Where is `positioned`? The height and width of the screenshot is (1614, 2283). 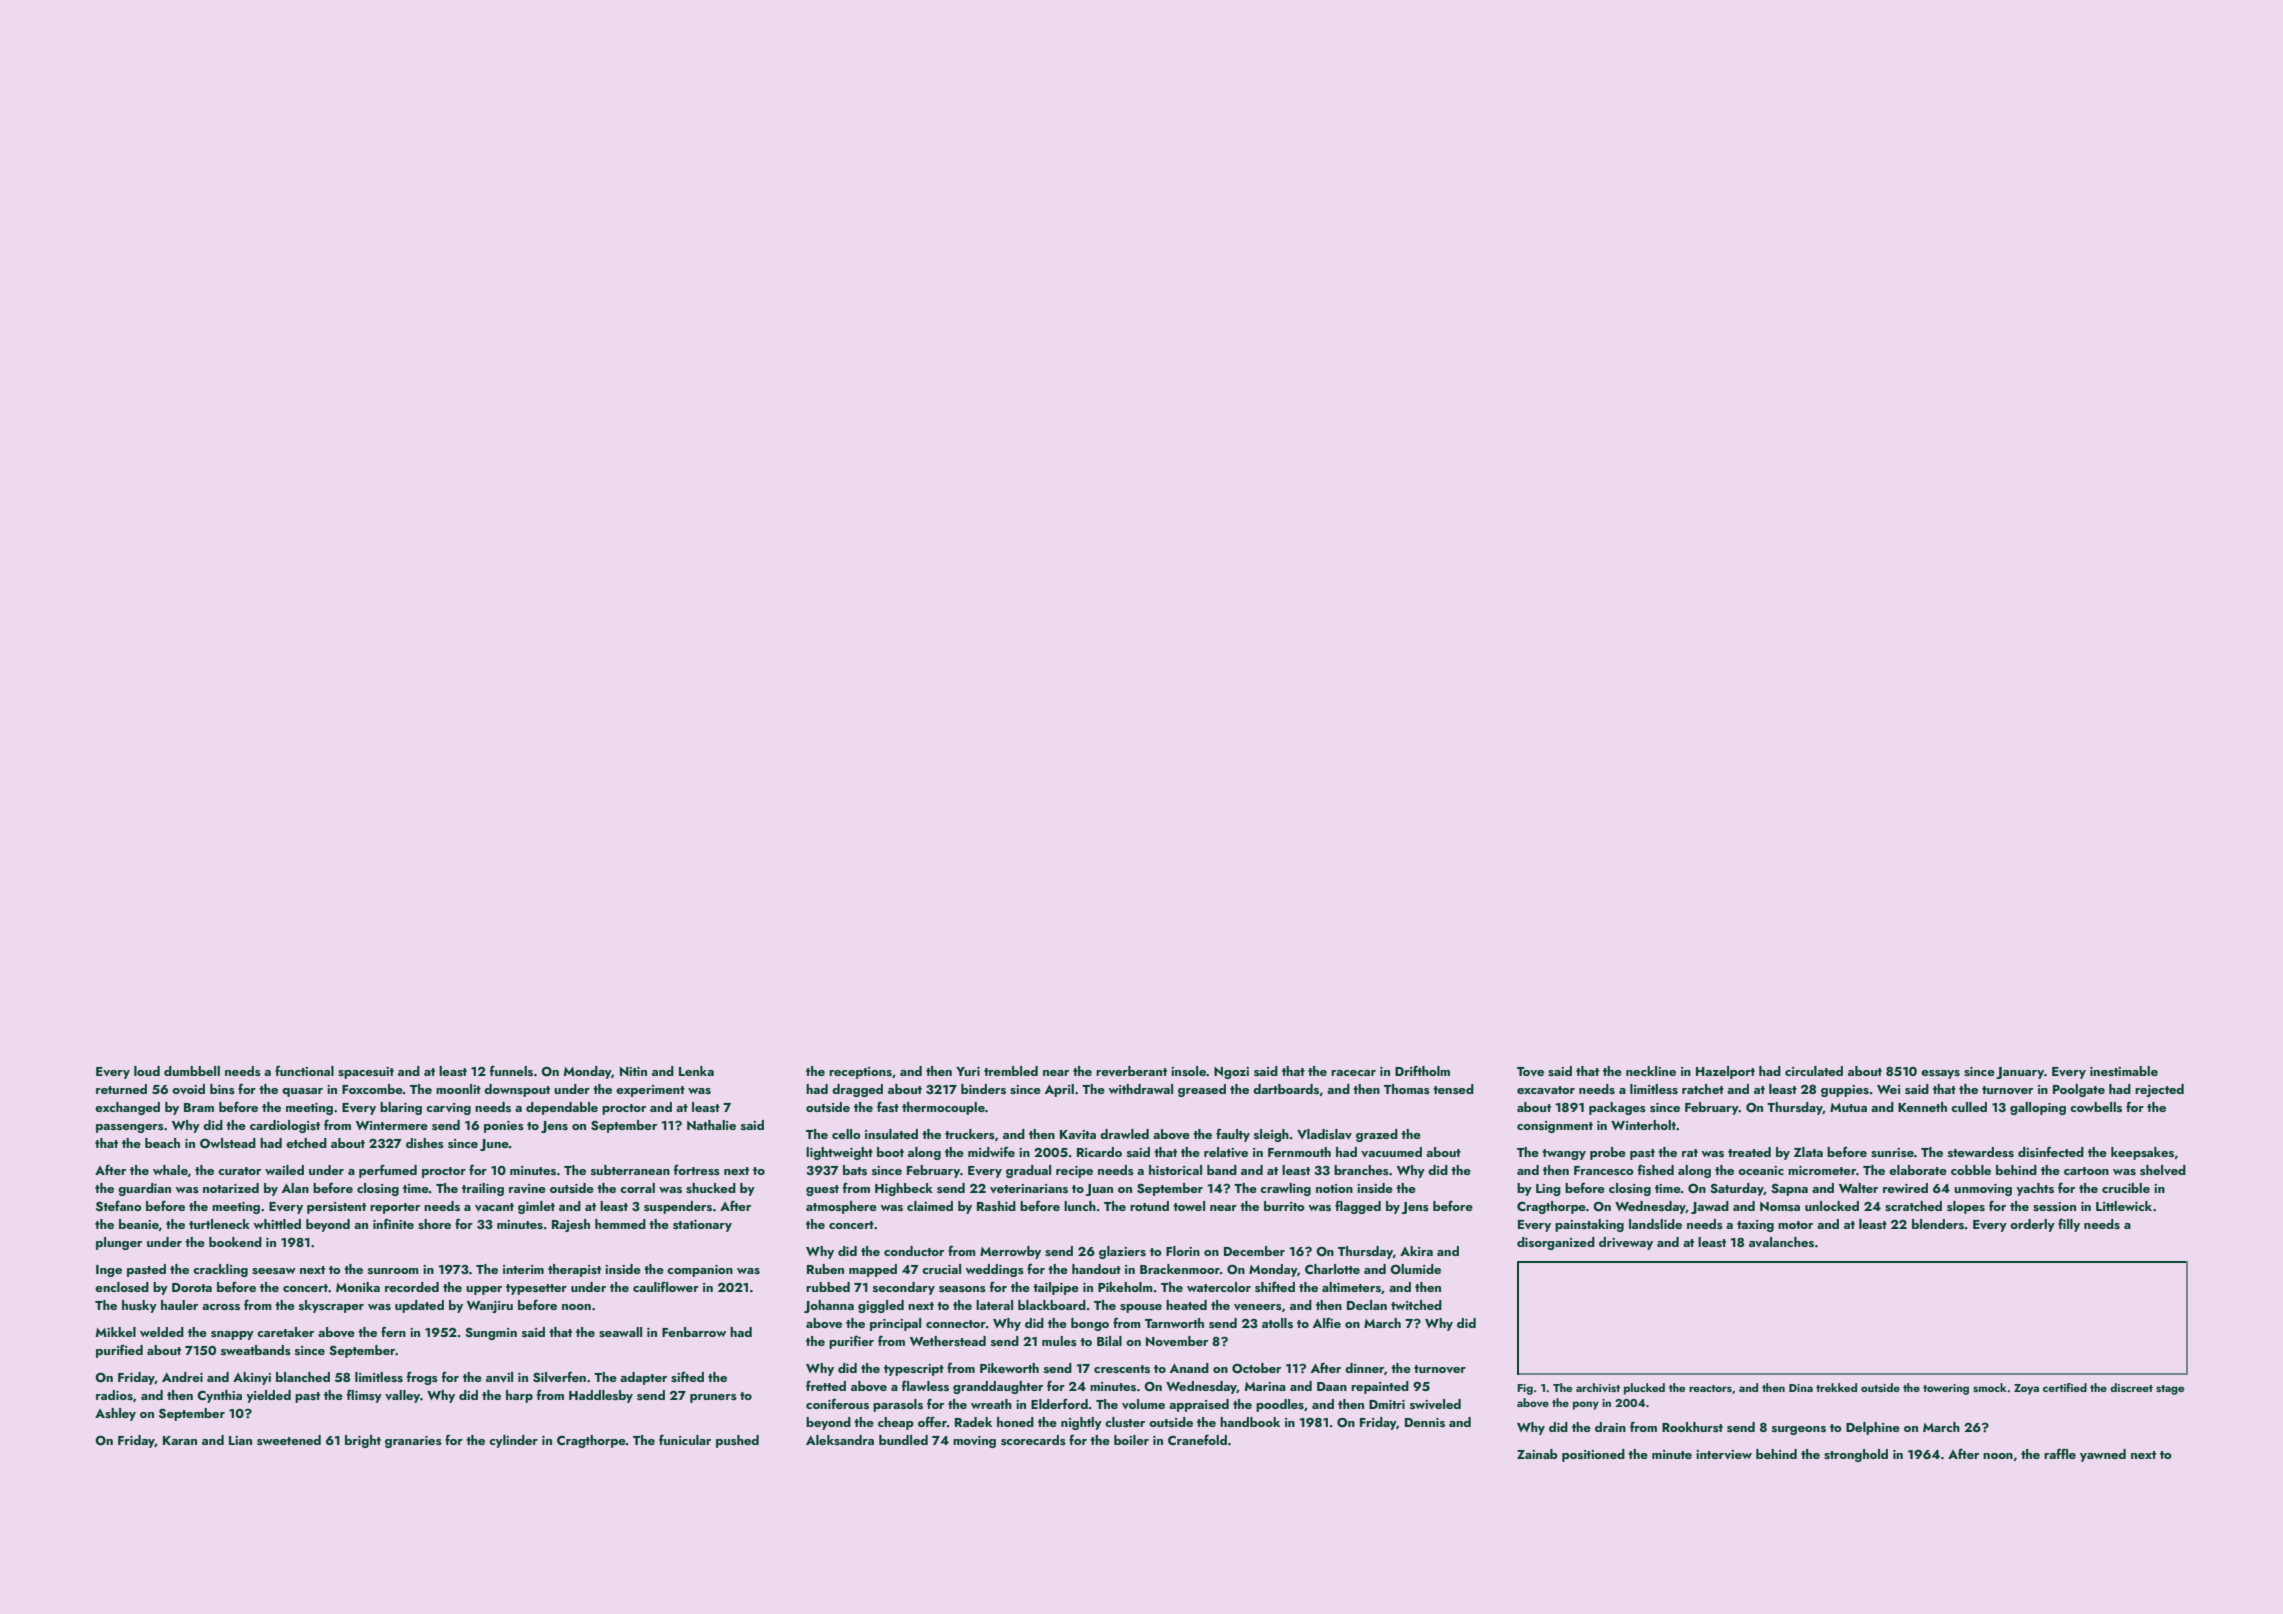 positioned is located at coordinates (1593, 1455).
